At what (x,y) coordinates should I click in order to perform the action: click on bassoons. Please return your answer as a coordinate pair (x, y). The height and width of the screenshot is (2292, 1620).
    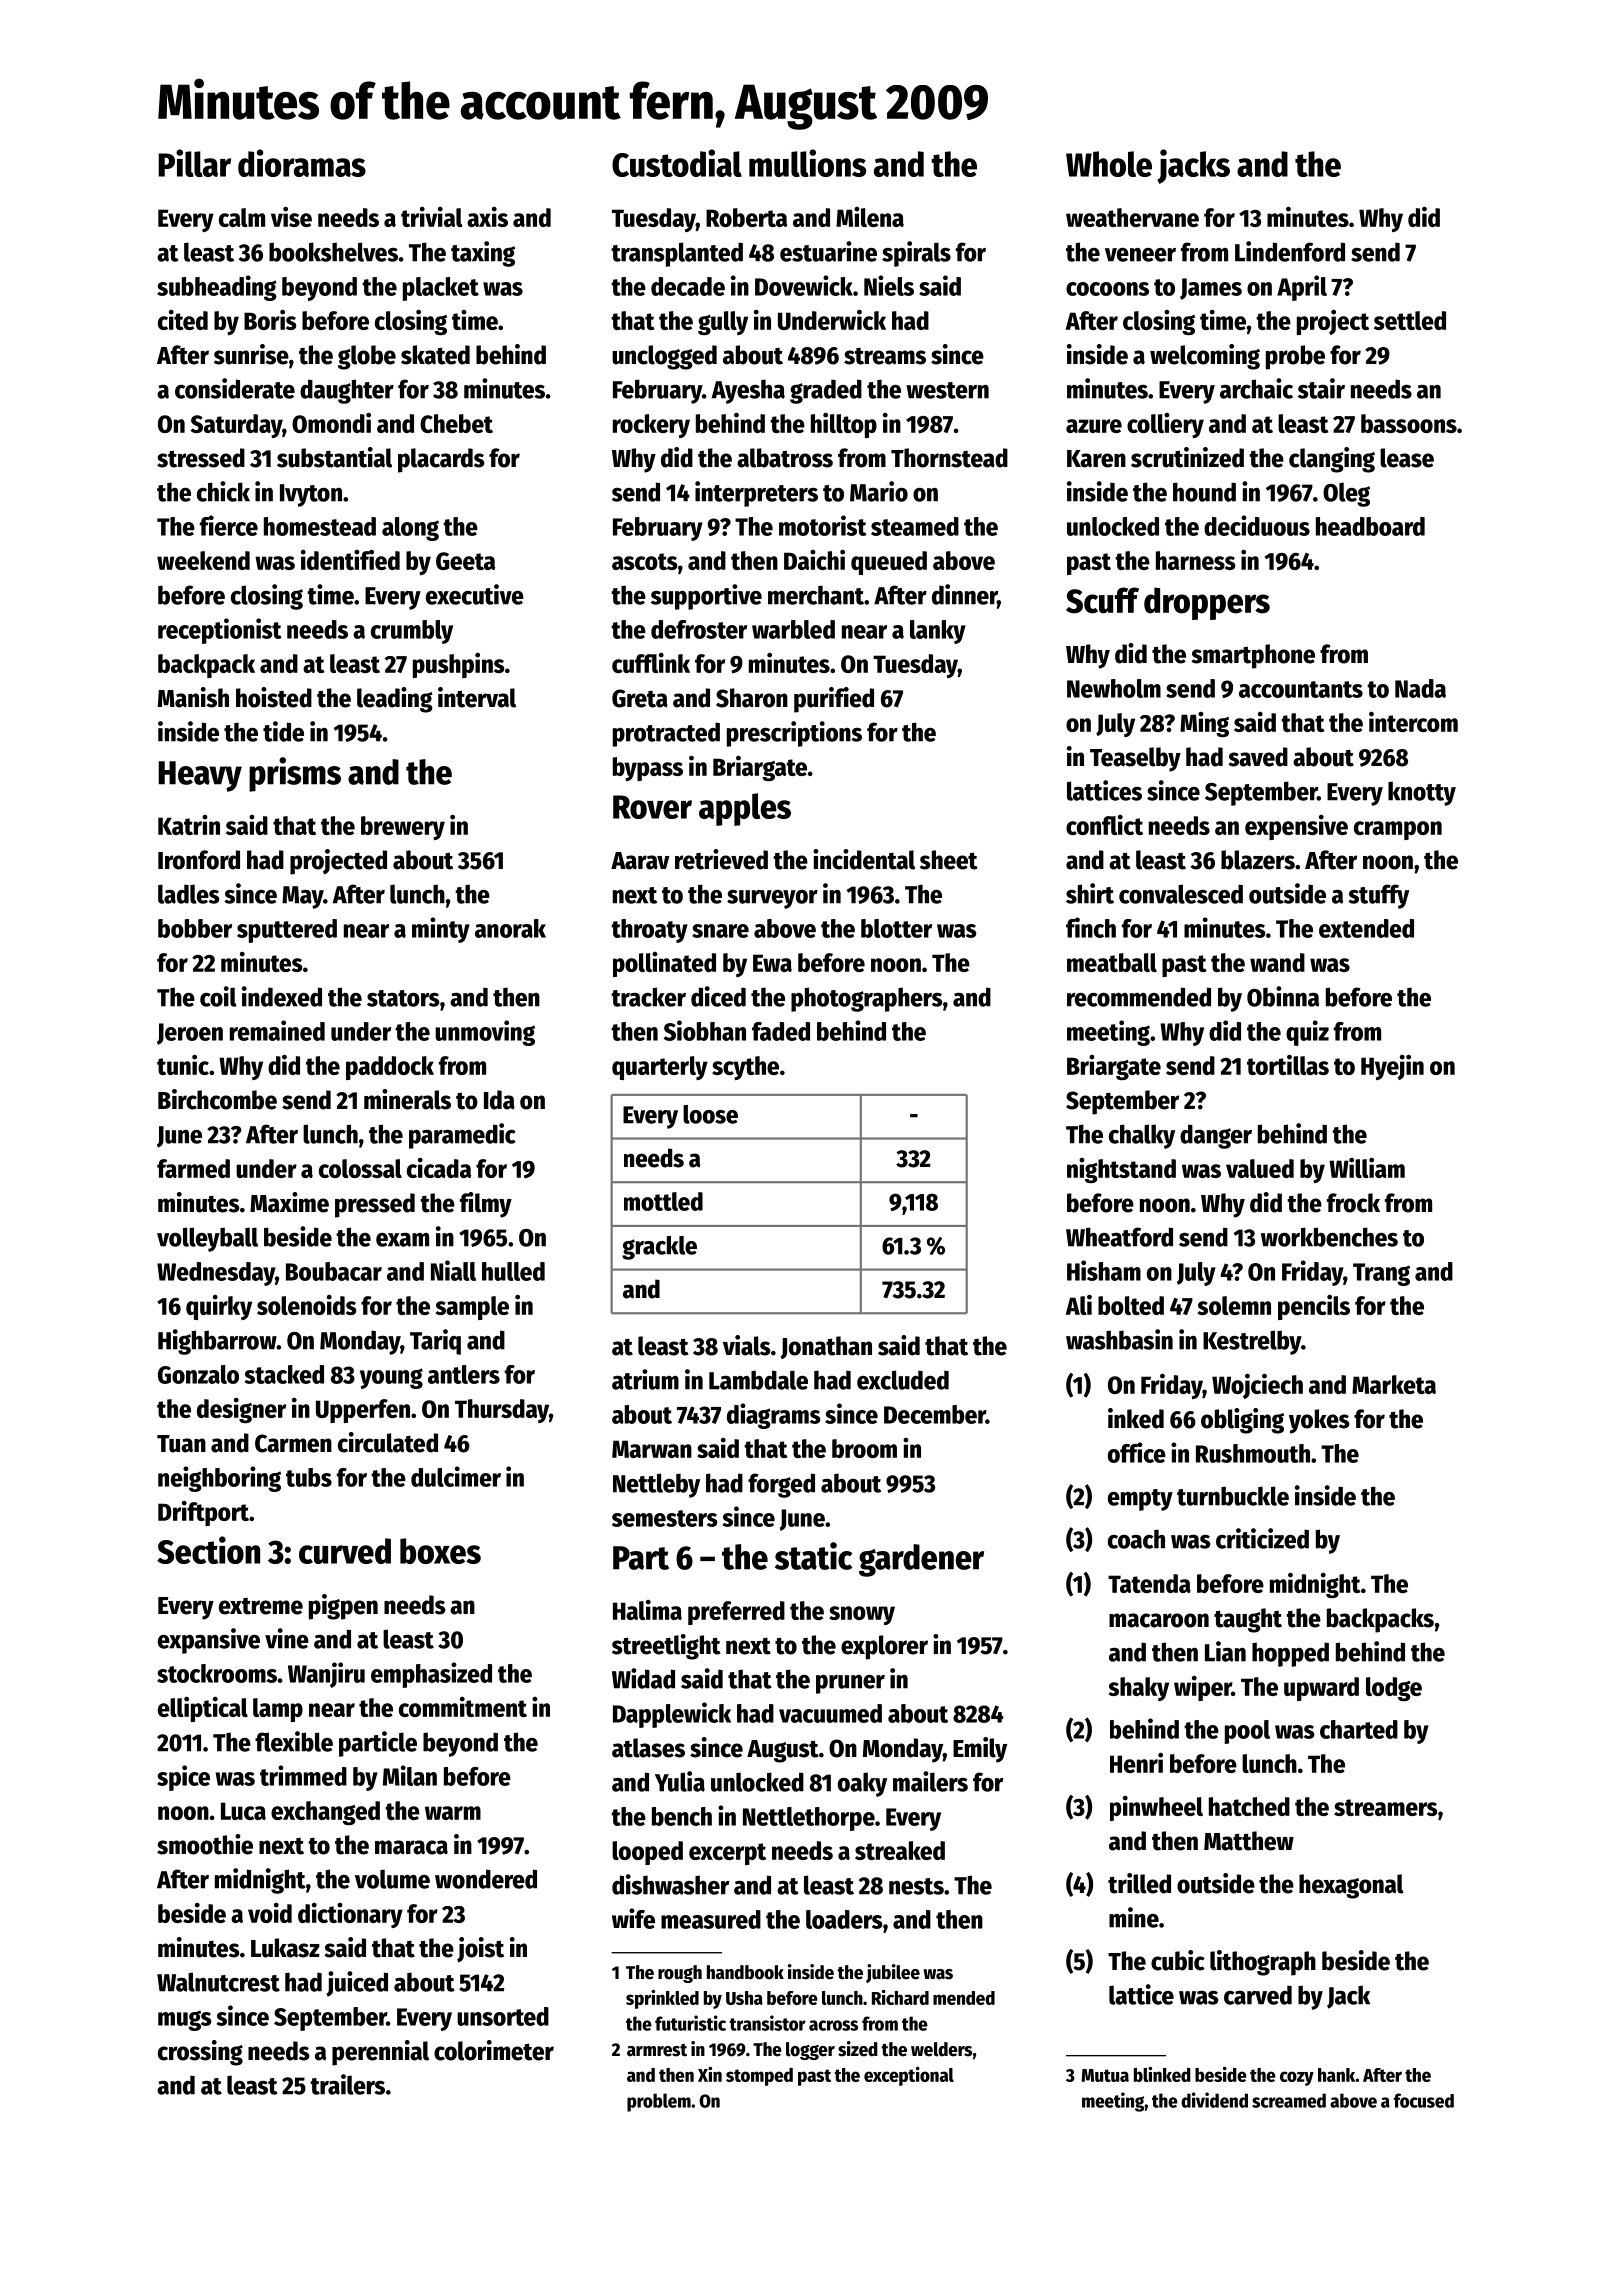
    Looking at the image, I should click on (1409, 423).
